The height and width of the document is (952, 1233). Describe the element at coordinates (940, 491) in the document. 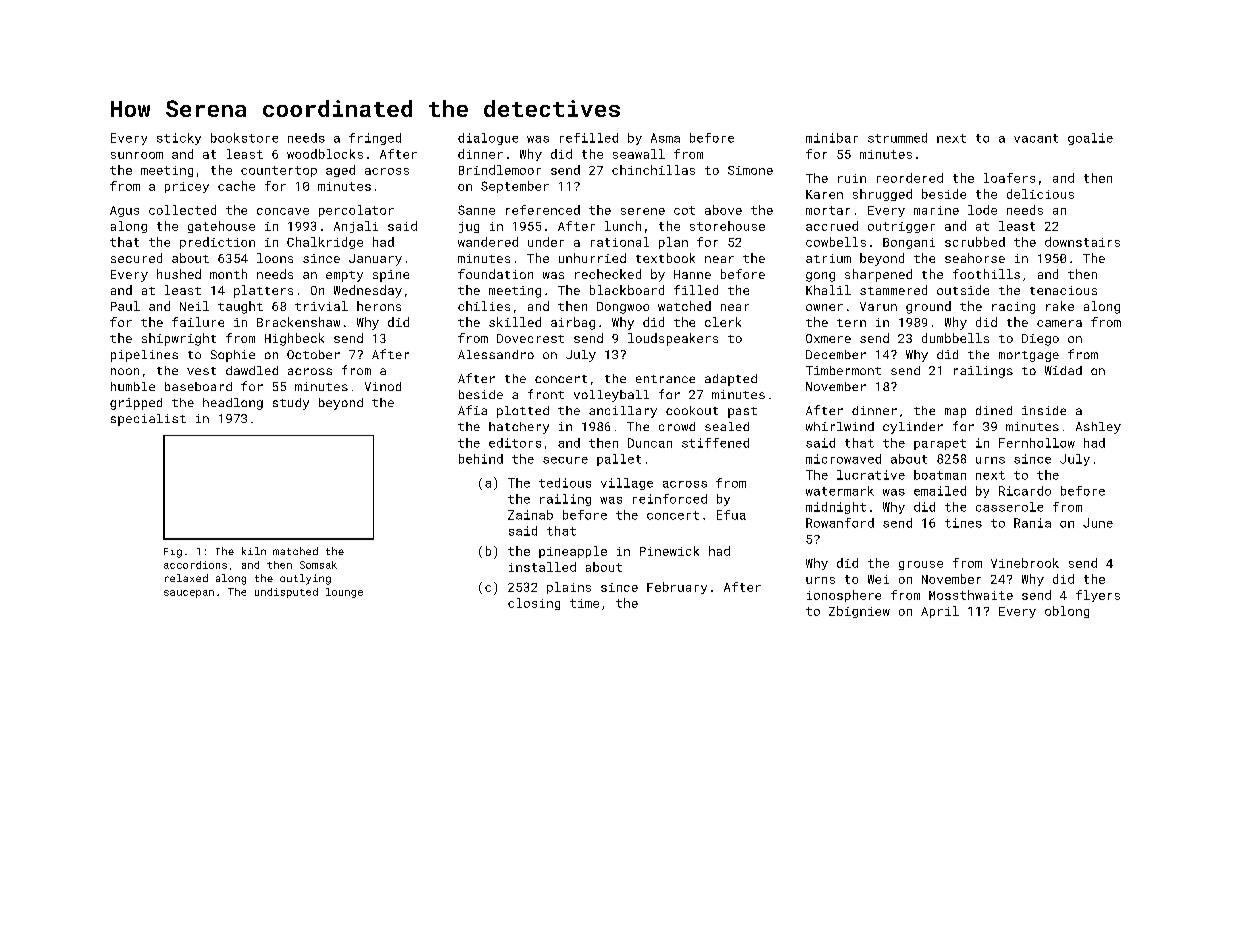

I see `emailed` at that location.
